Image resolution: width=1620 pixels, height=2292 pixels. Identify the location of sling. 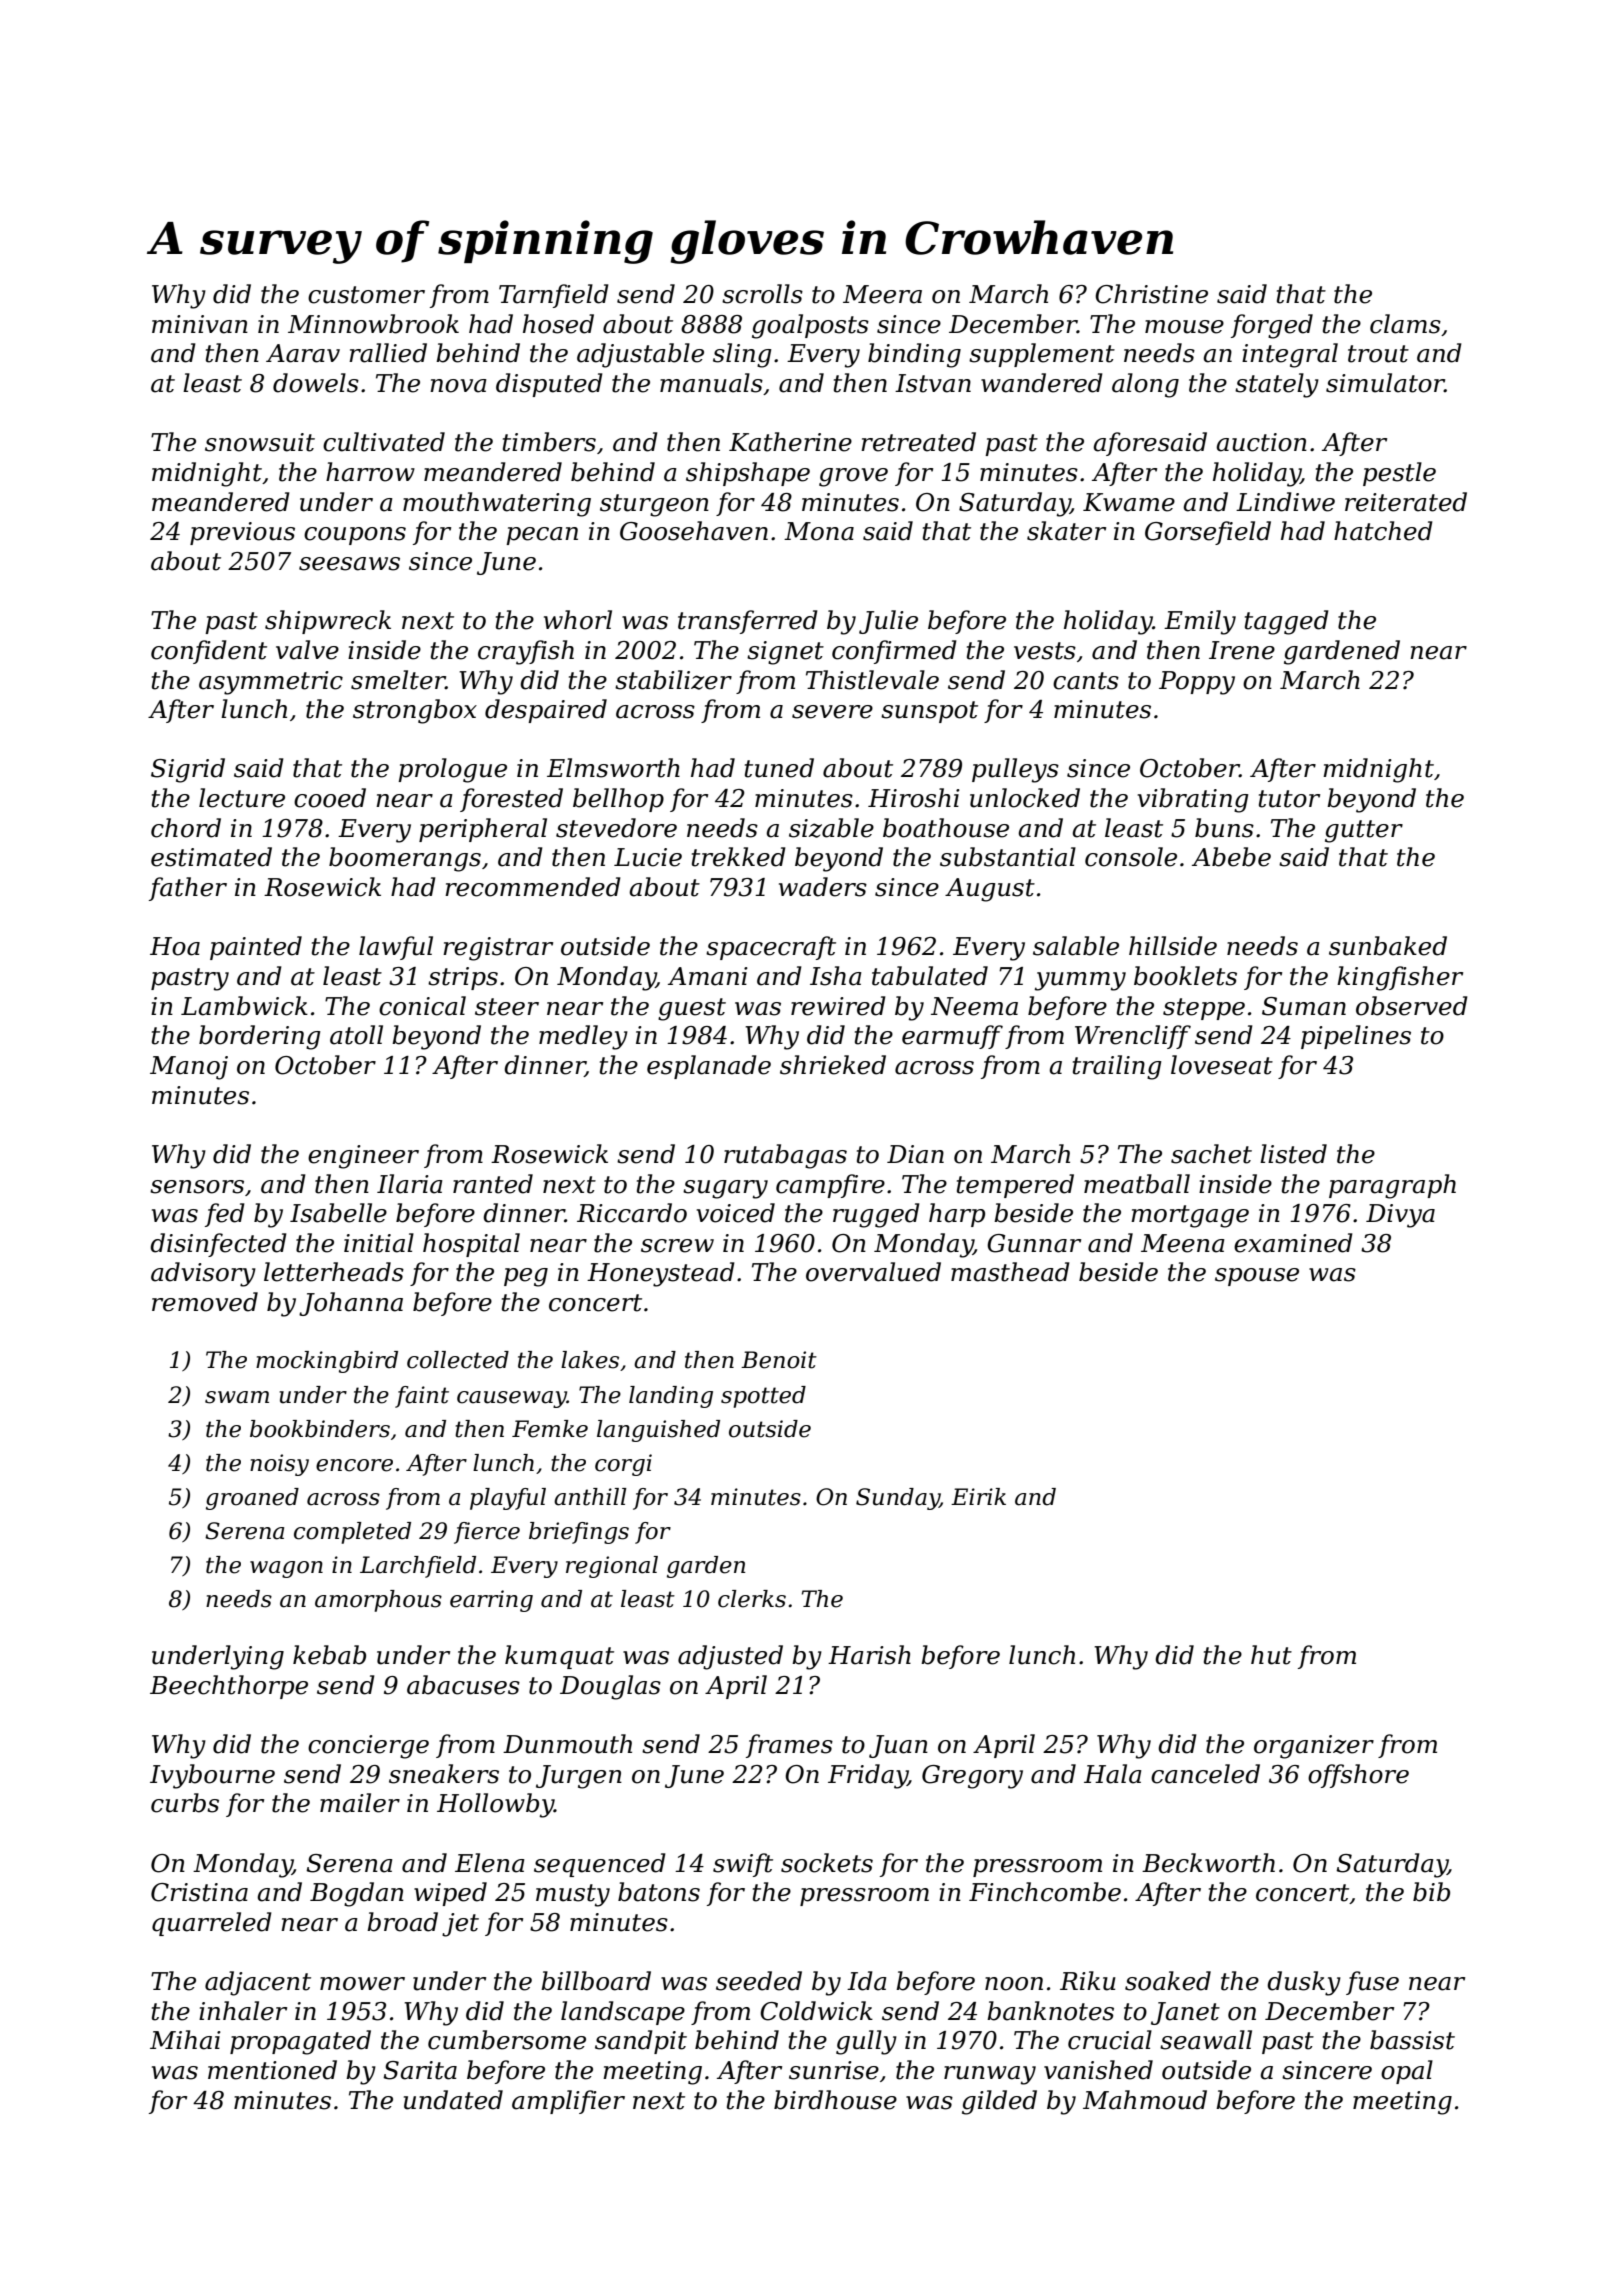
(742, 355).
